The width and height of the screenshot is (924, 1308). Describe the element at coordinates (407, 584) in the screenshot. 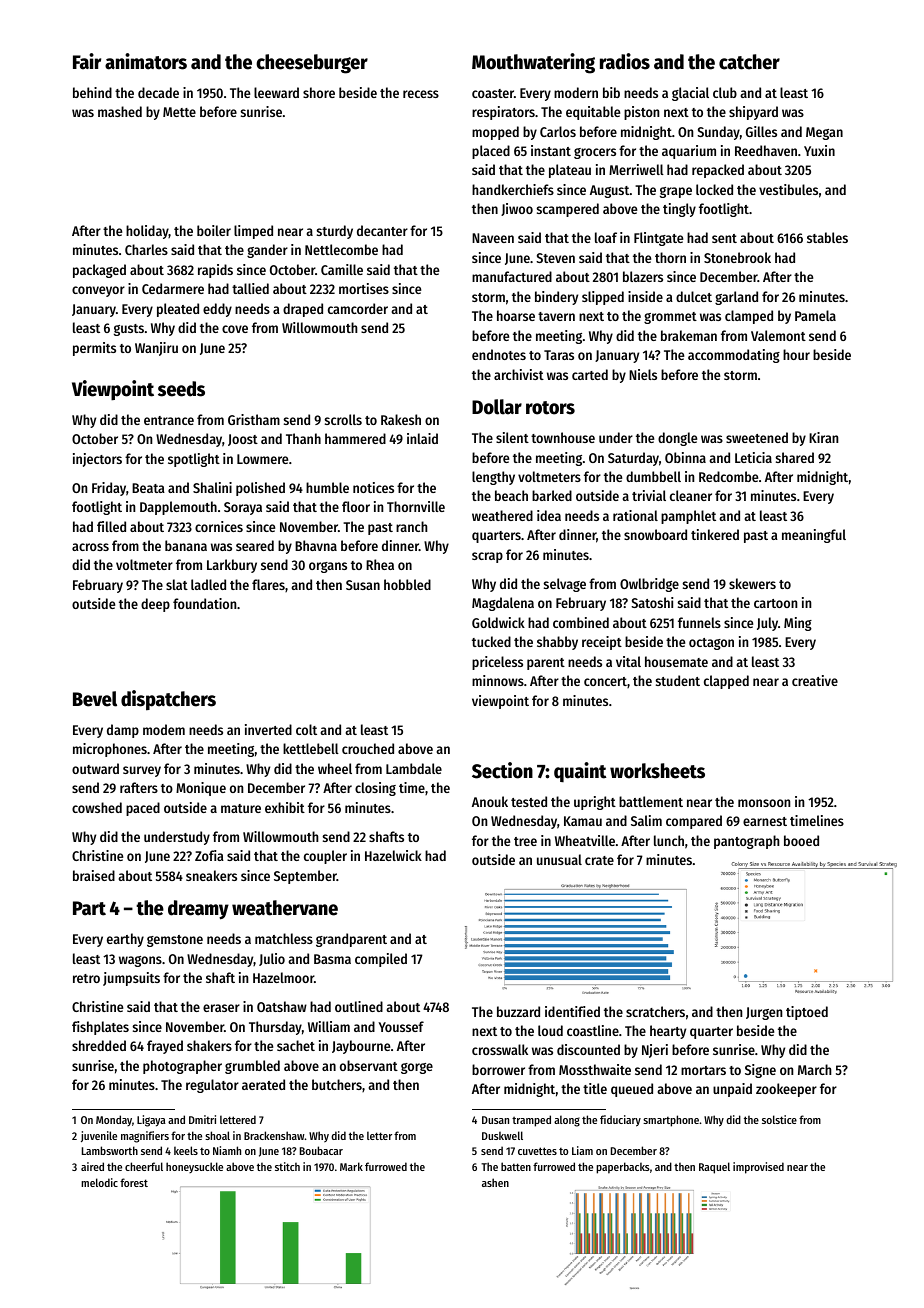

I see `hobbled` at that location.
